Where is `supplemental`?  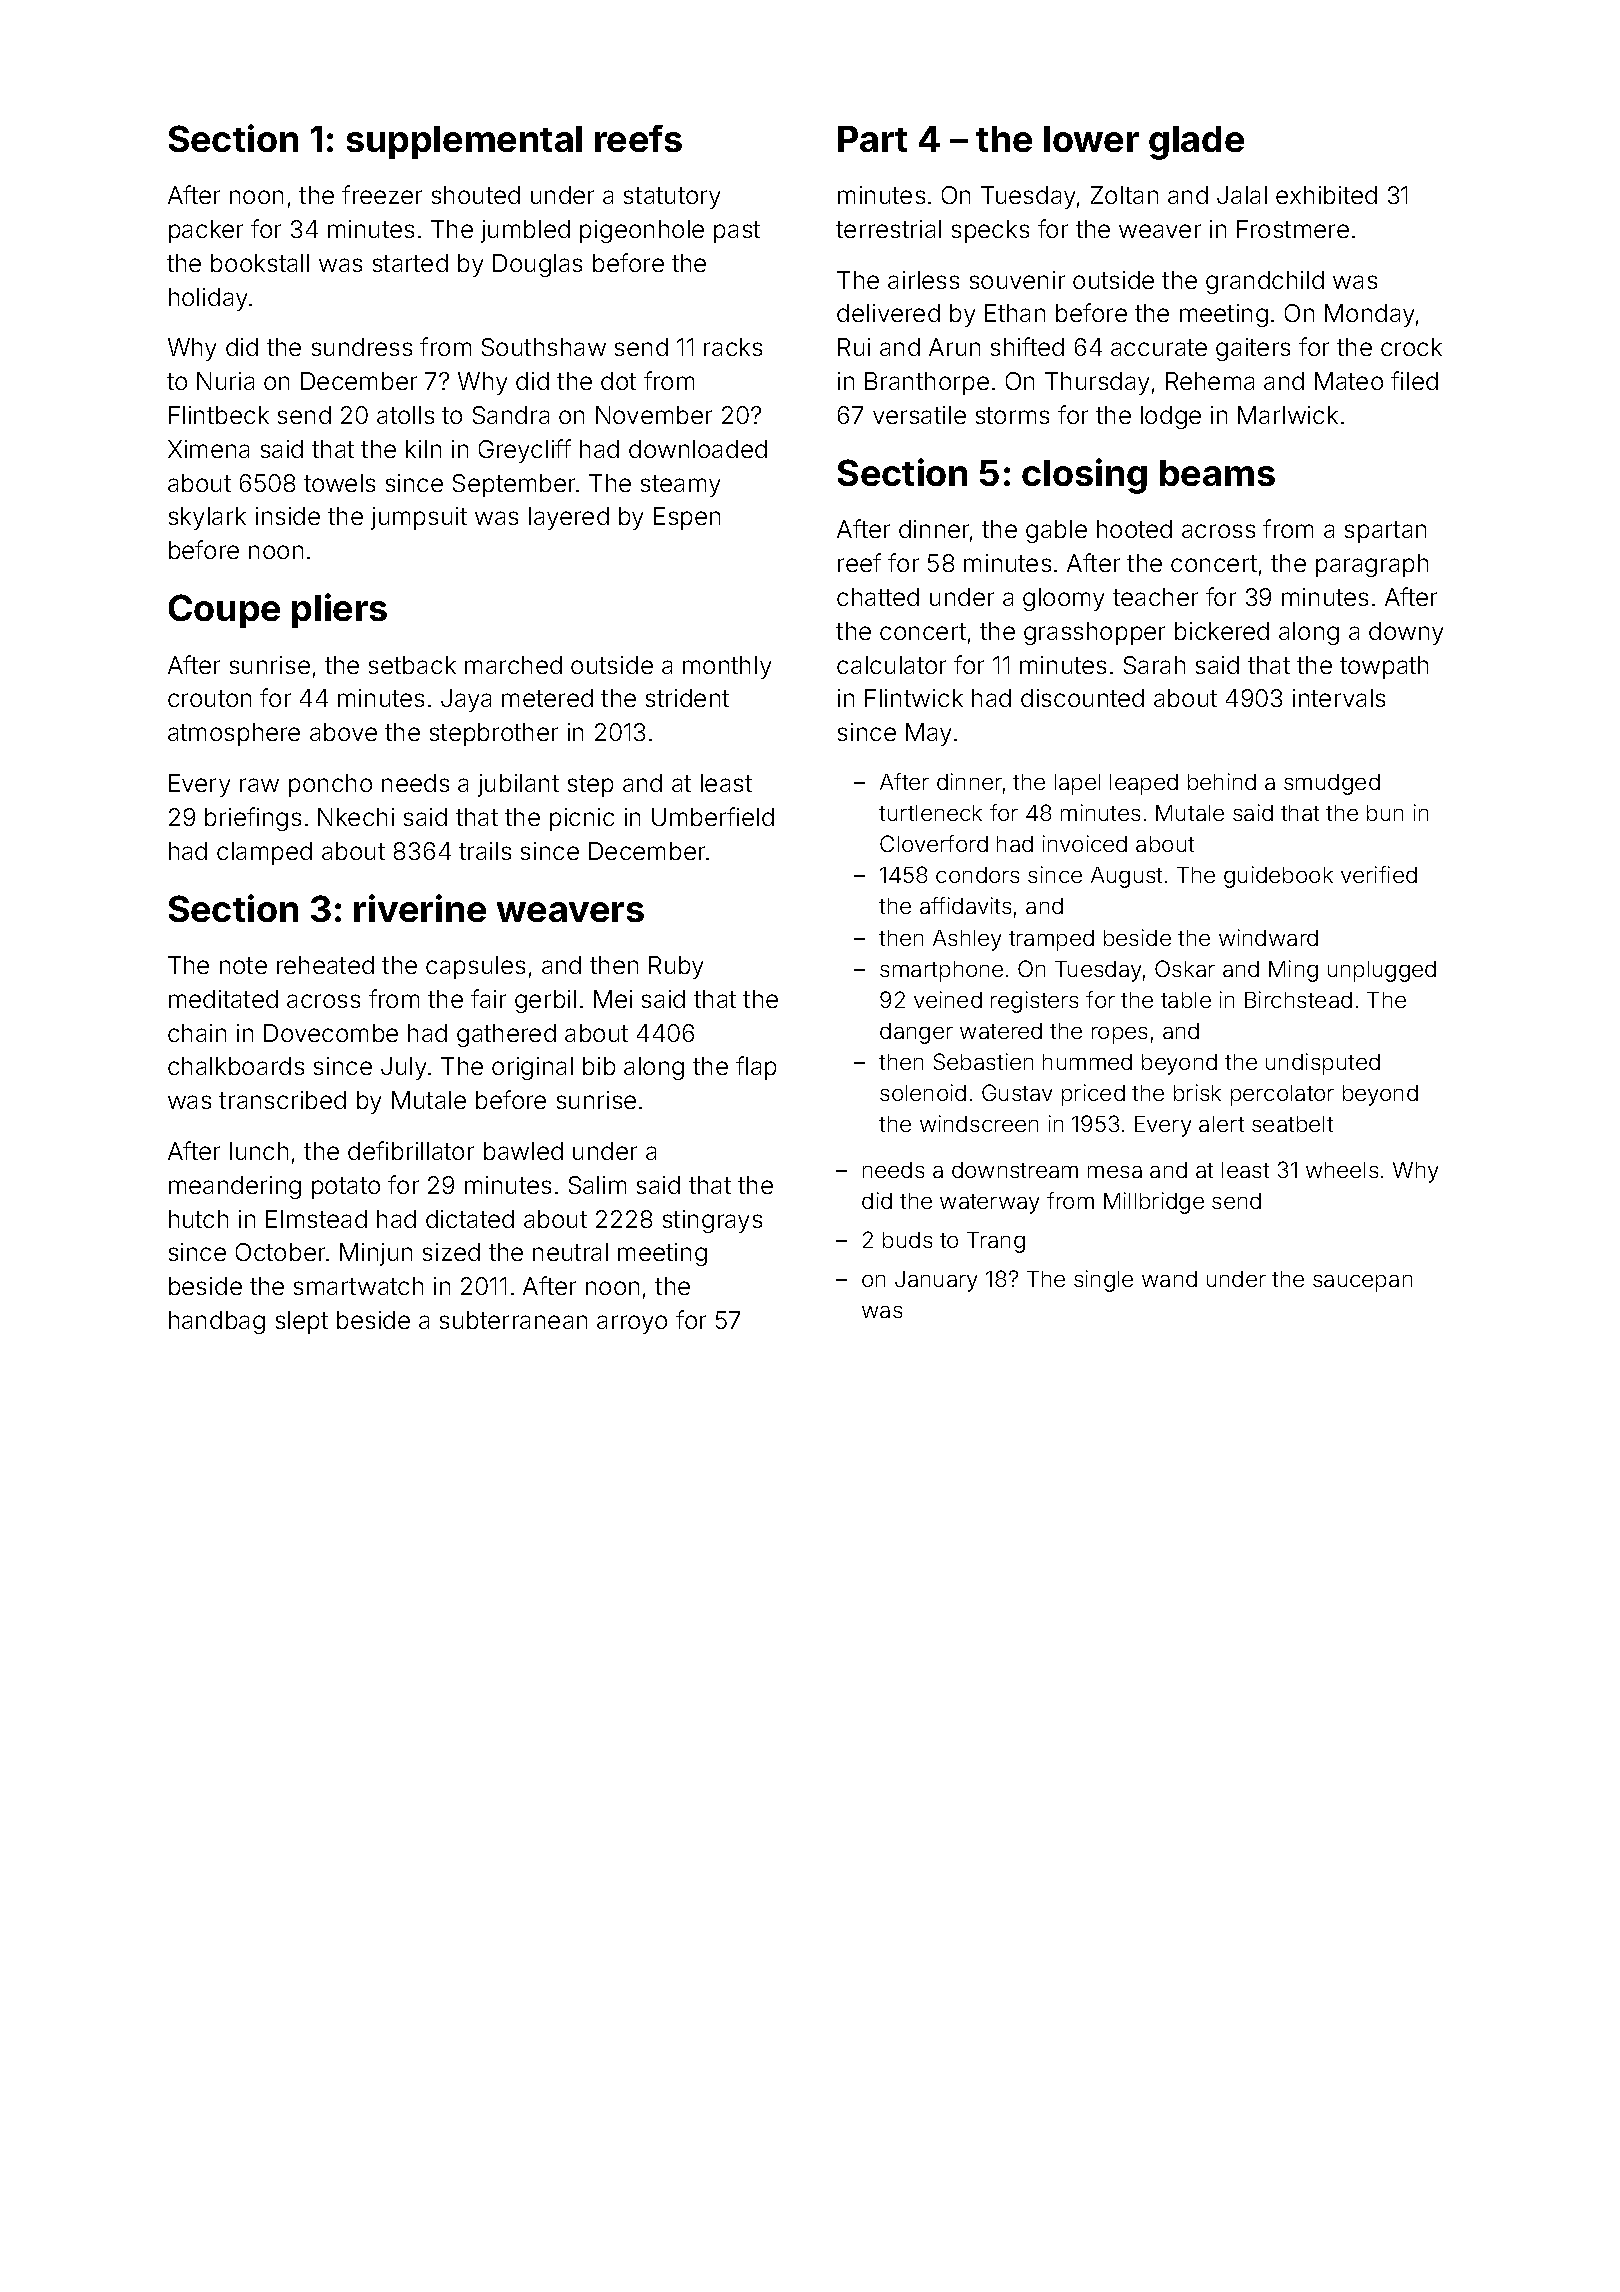
supplemental is located at coordinates (464, 142).
